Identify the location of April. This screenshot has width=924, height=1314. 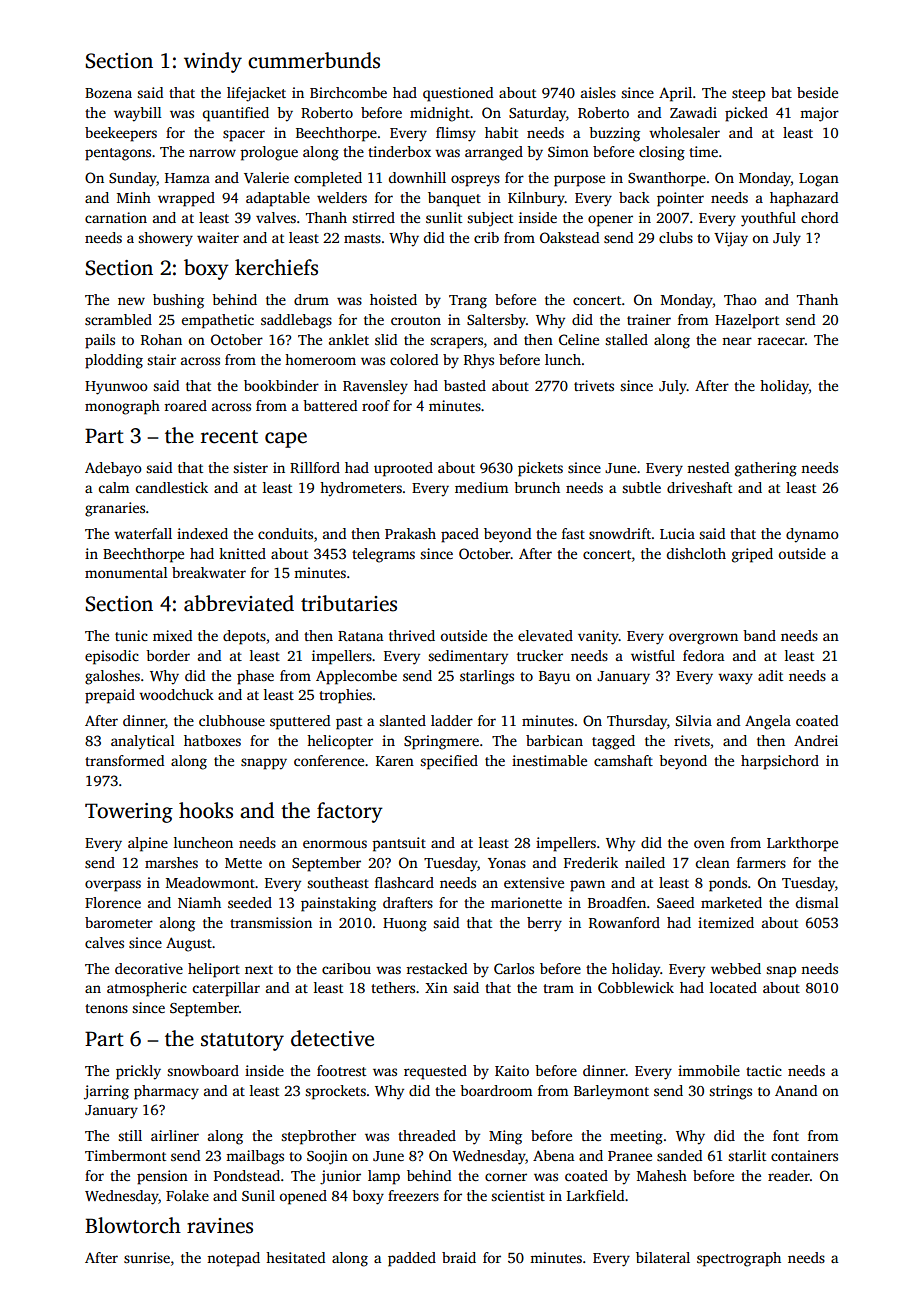
(675, 94).
